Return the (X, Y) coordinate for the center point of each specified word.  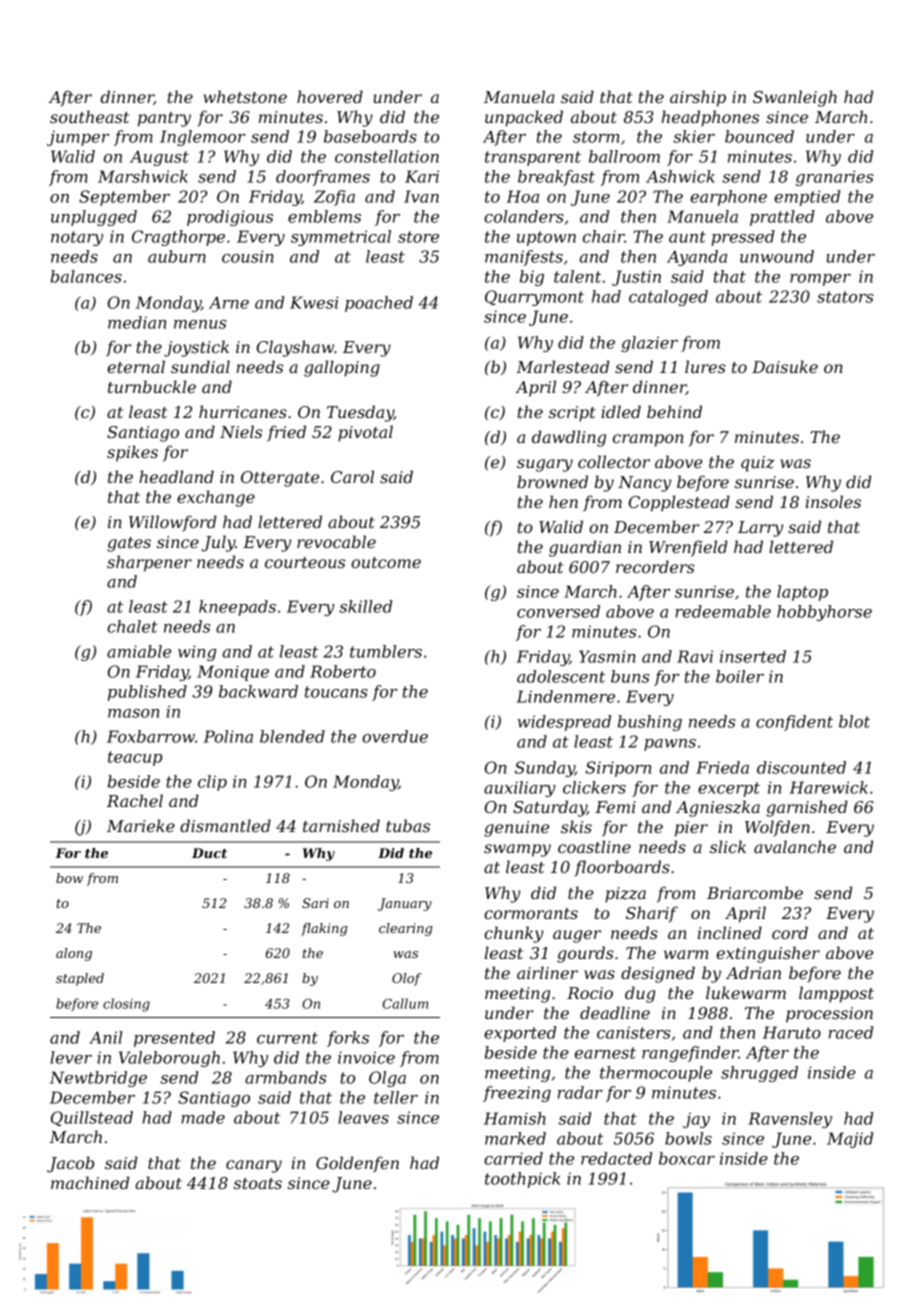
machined (90, 1182)
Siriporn (618, 769)
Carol (352, 476)
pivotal (365, 433)
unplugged (94, 218)
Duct (209, 853)
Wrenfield (688, 548)
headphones (710, 118)
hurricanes (243, 411)
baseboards (370, 136)
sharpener (149, 563)
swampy (517, 850)
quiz (757, 464)
